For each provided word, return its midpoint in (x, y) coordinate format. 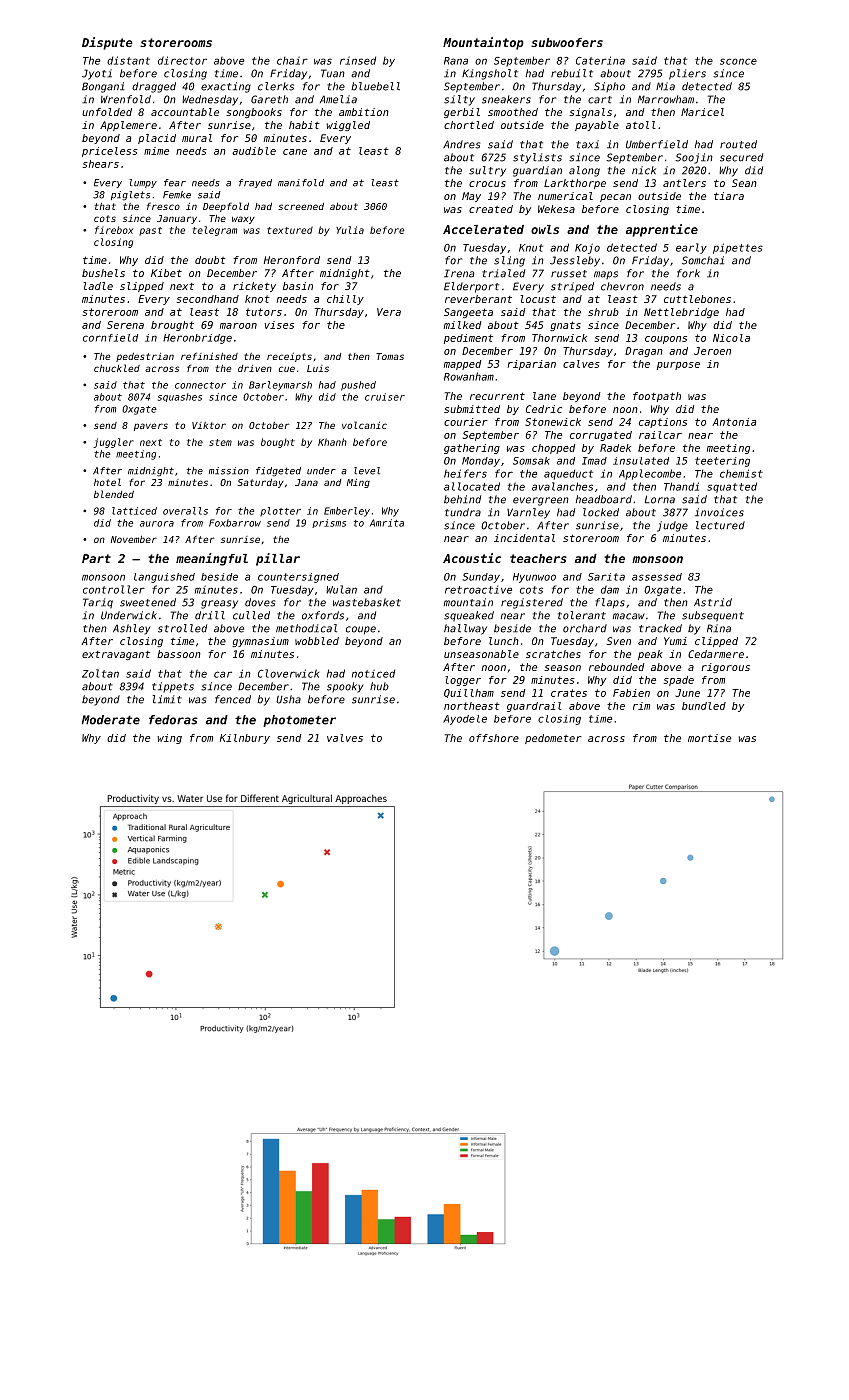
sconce (738, 61)
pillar (278, 559)
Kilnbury (245, 739)
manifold (301, 183)
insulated (641, 461)
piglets (130, 196)
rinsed (358, 60)
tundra (463, 512)
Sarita (606, 577)
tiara (729, 196)
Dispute (107, 43)
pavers (151, 427)
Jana (306, 482)
